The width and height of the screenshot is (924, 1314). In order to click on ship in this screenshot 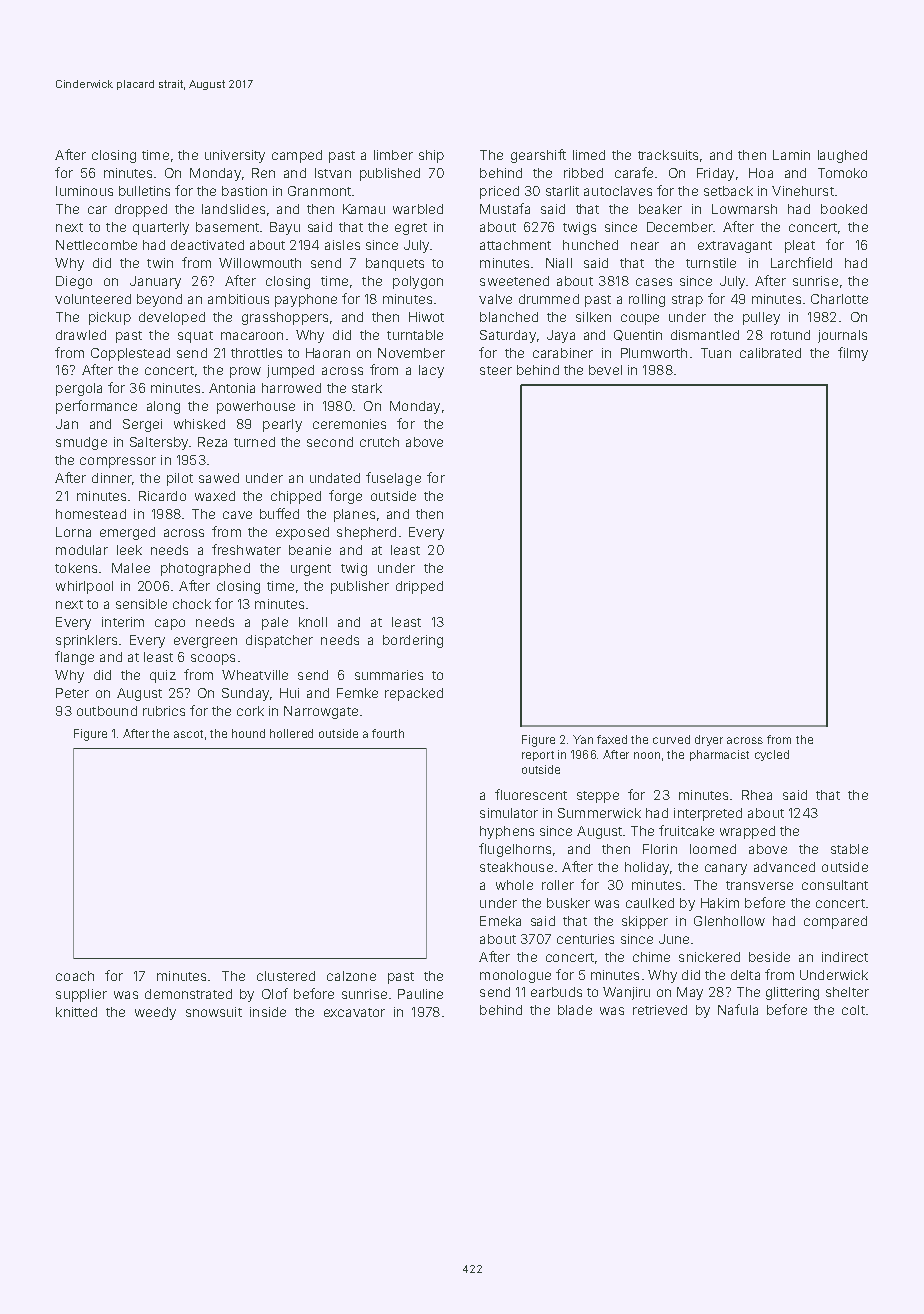, I will do `click(431, 156)`.
